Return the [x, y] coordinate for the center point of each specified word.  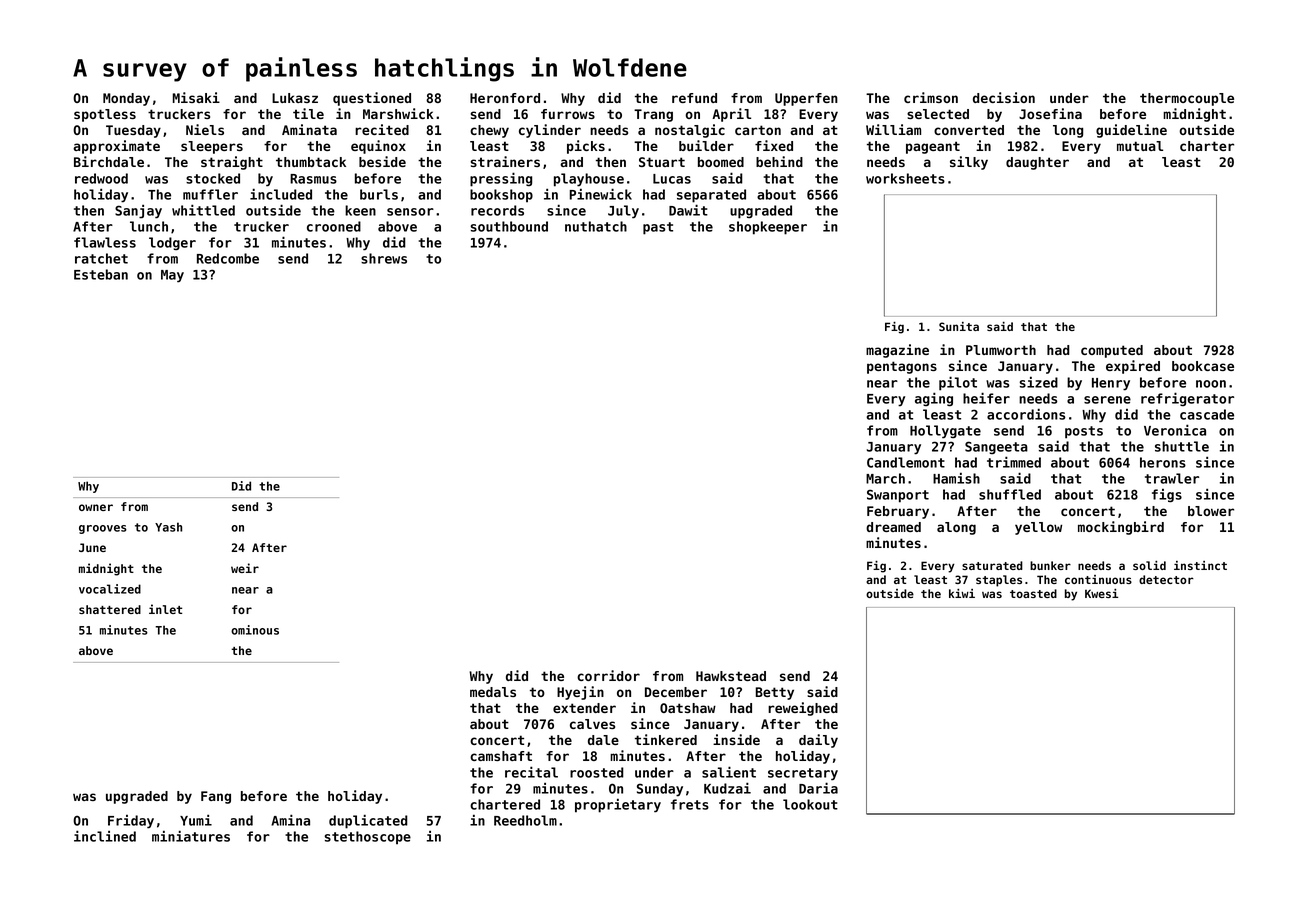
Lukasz [295, 98]
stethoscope [367, 838]
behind [779, 161]
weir [245, 568]
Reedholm [525, 820]
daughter [1037, 163]
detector [1166, 579]
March [885, 478]
